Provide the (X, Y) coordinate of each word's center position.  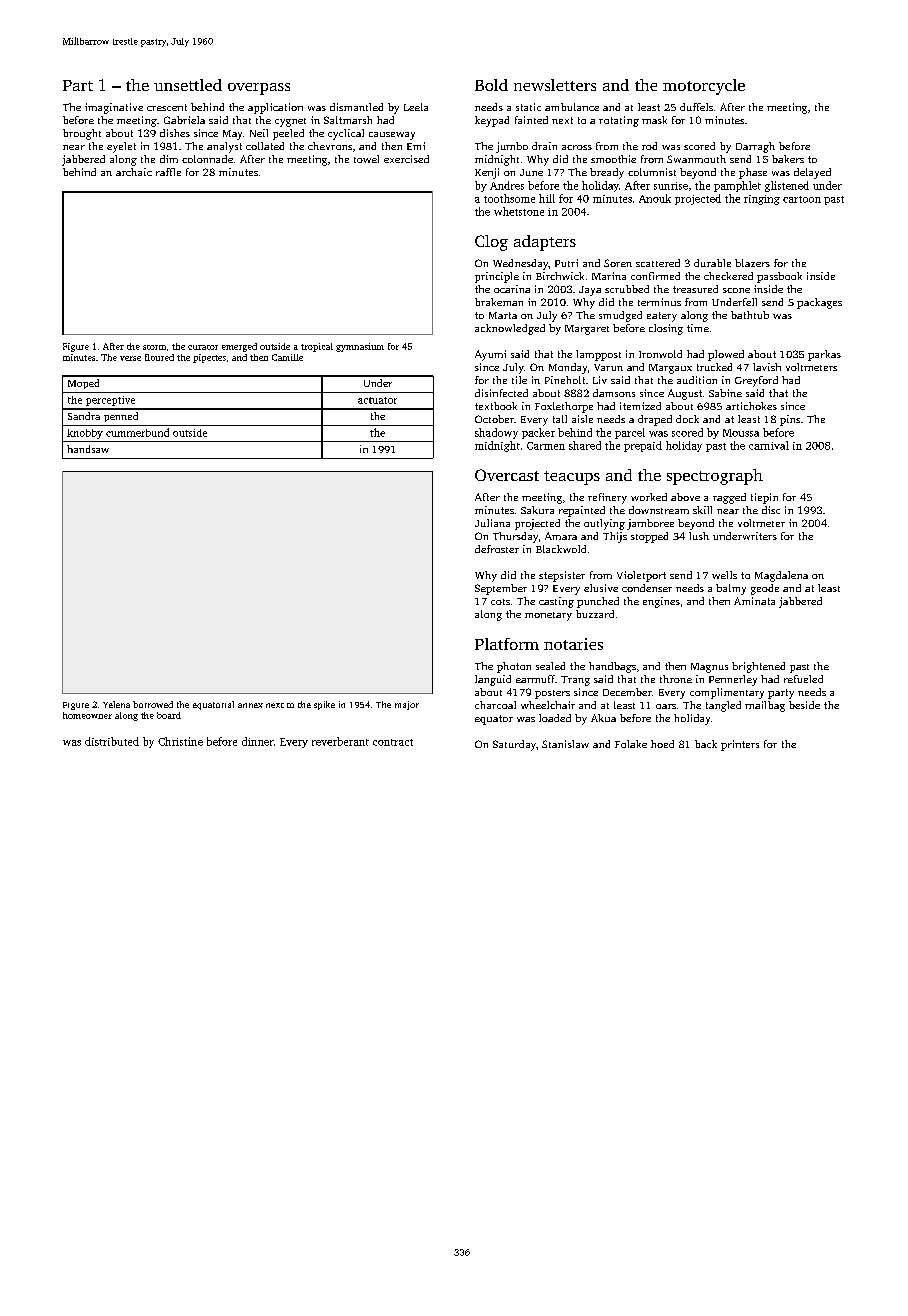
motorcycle (704, 87)
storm (154, 347)
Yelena (116, 704)
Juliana (492, 523)
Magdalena (781, 576)
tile (519, 380)
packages (819, 303)
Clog (491, 243)
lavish (767, 367)
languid (493, 680)
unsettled (188, 85)
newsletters (555, 85)
